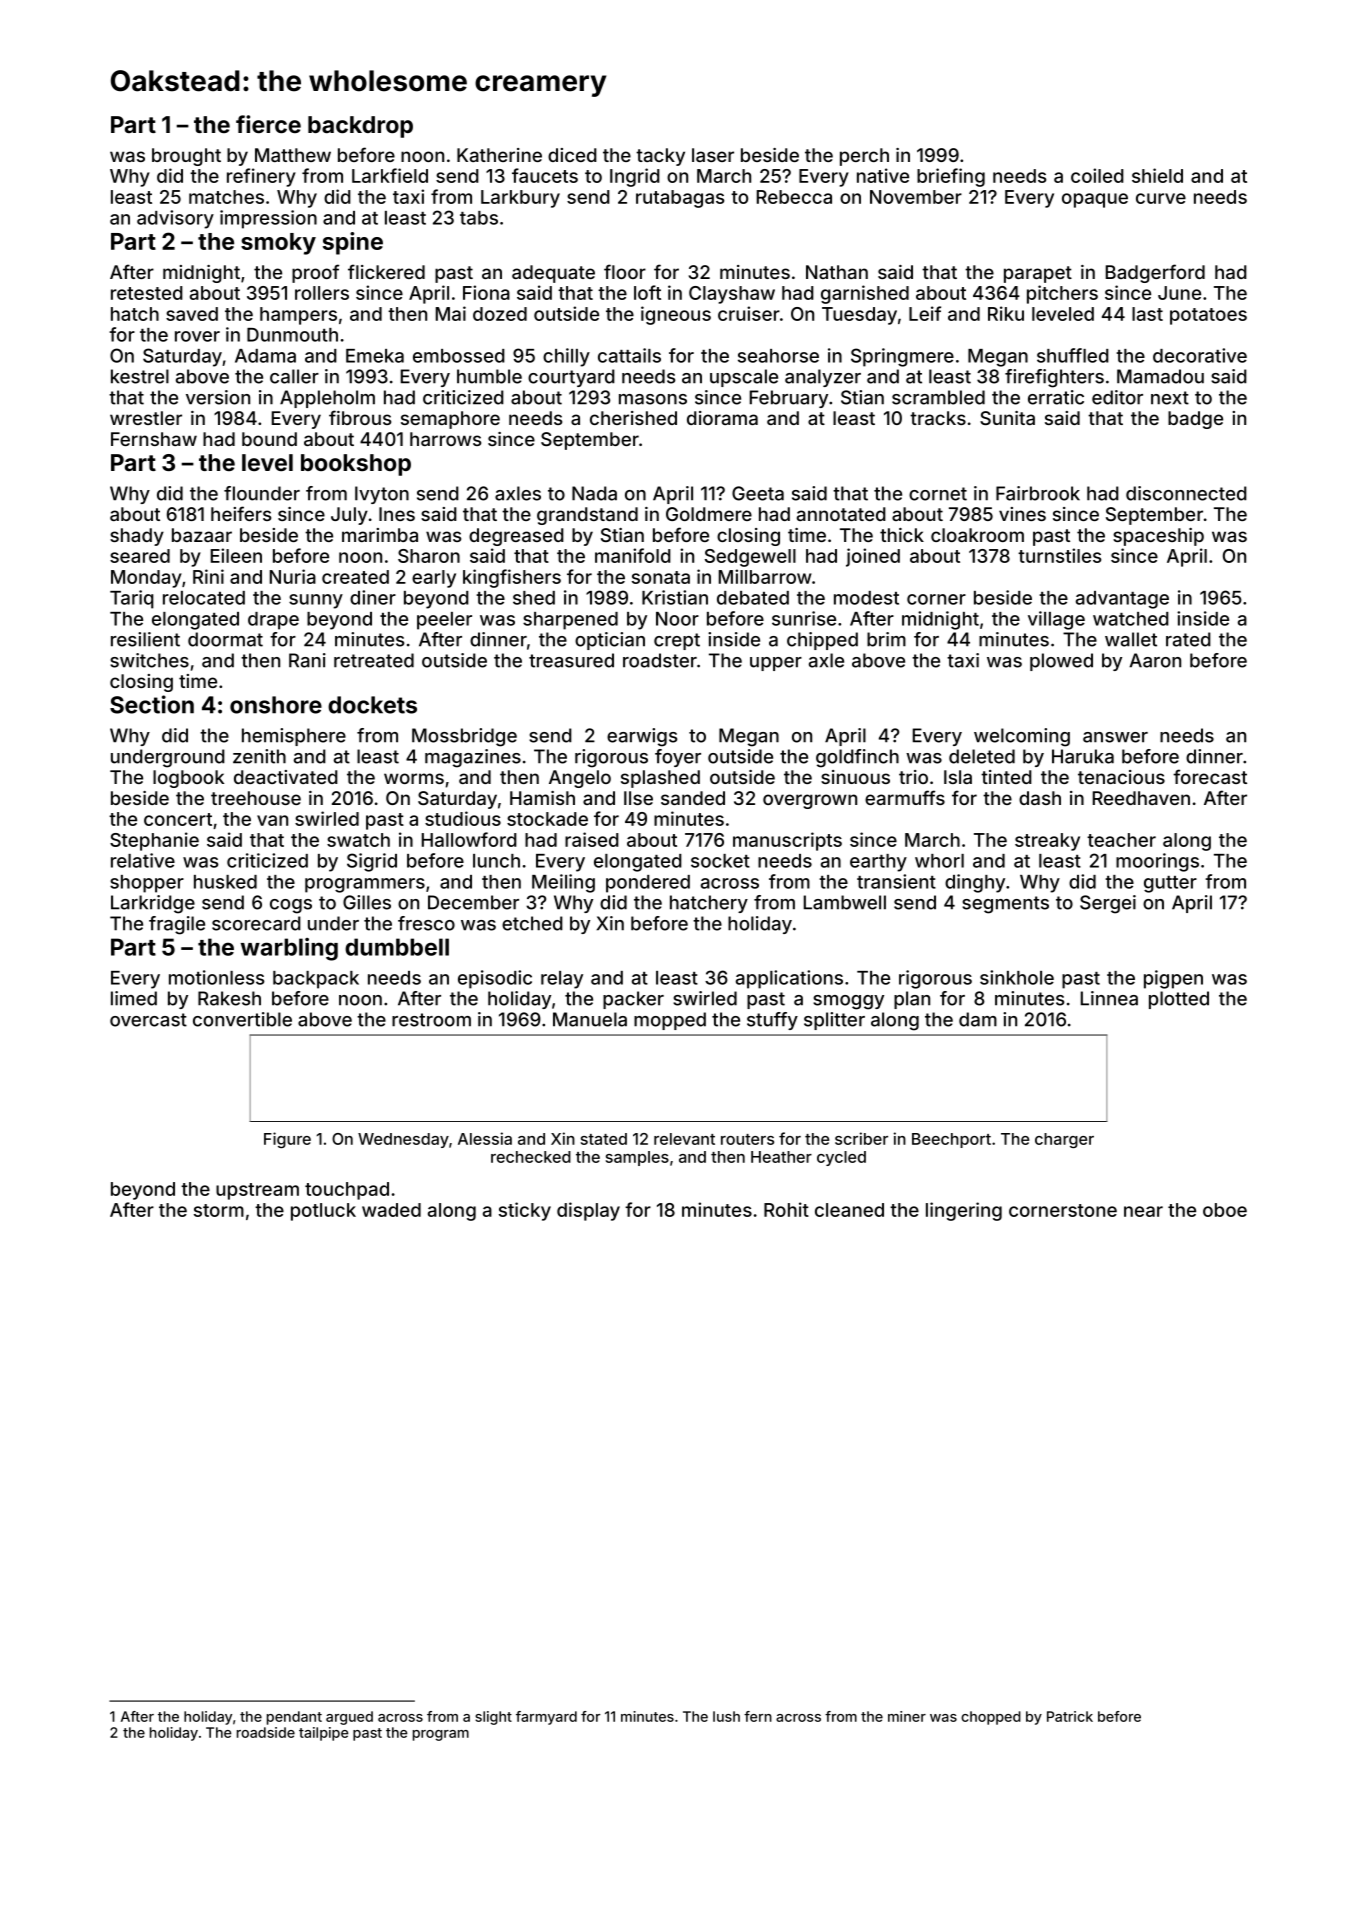 The width and height of the document is (1357, 1919). Describe the element at coordinates (1225, 1210) in the document. I see `oboe` at that location.
